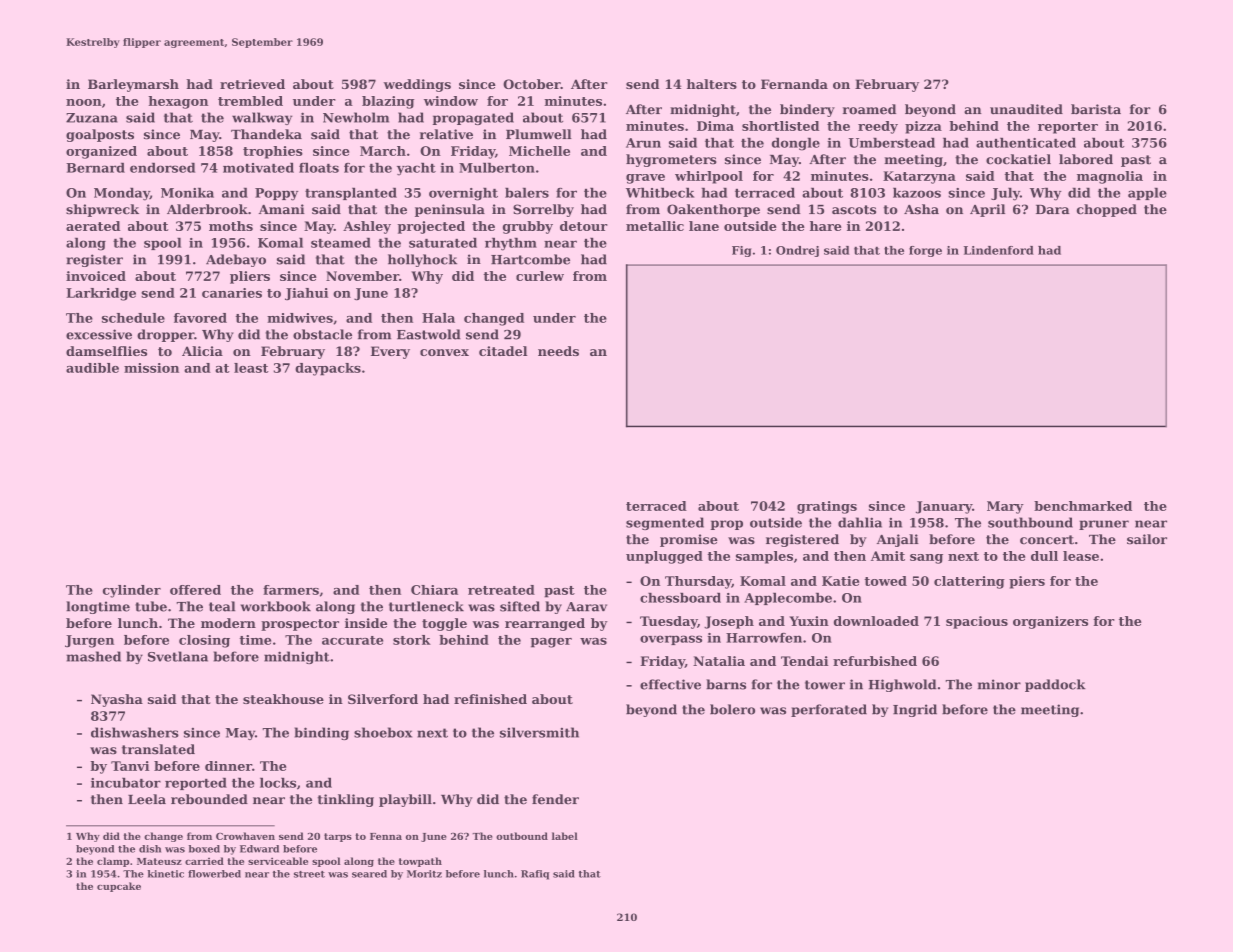 This image has height=952, width=1233. Describe the element at coordinates (1083, 506) in the image. I see `benchmarked` at that location.
